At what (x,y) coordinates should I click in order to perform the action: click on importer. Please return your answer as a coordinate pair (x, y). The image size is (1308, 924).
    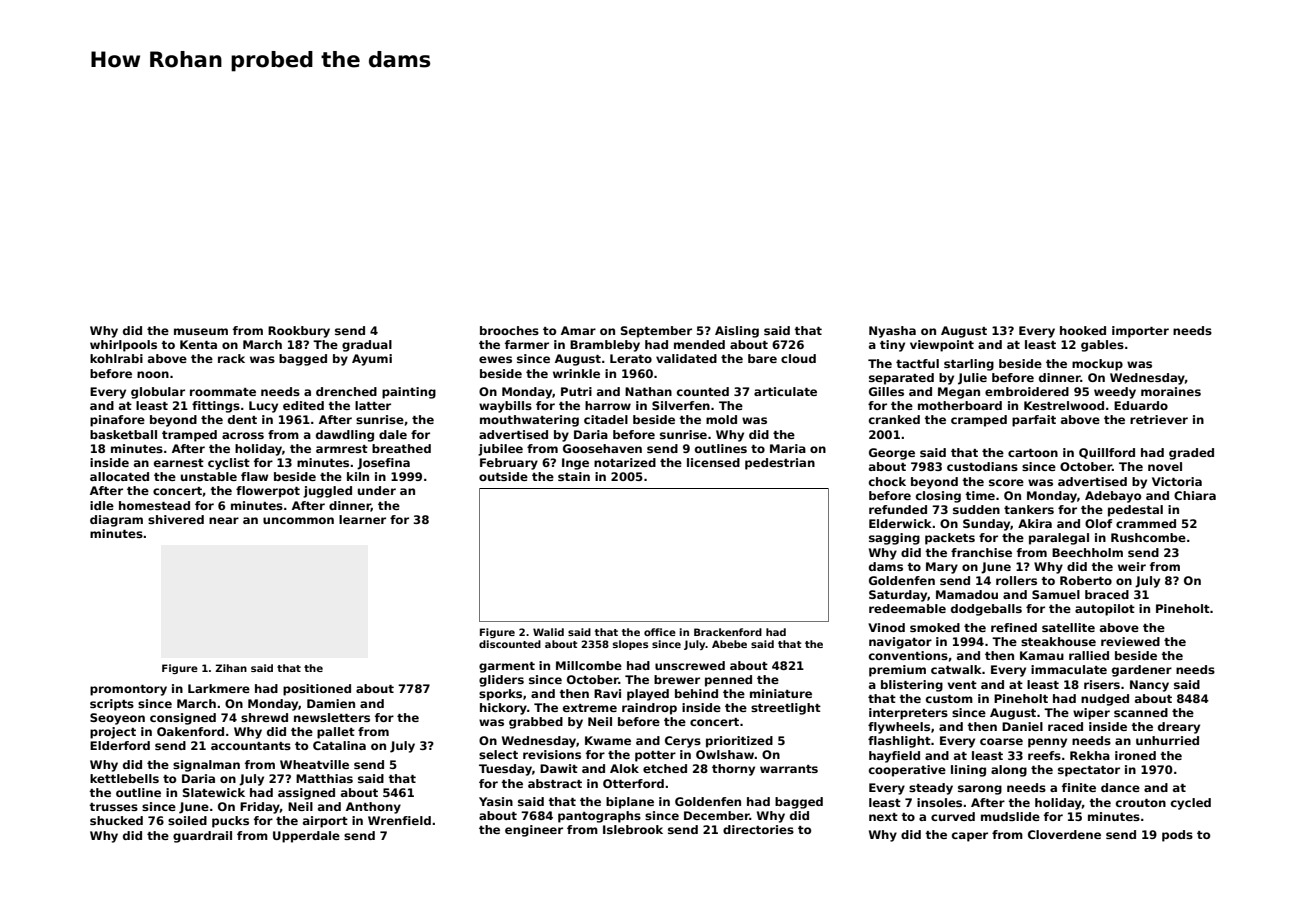
    Looking at the image, I should click on (1140, 332).
